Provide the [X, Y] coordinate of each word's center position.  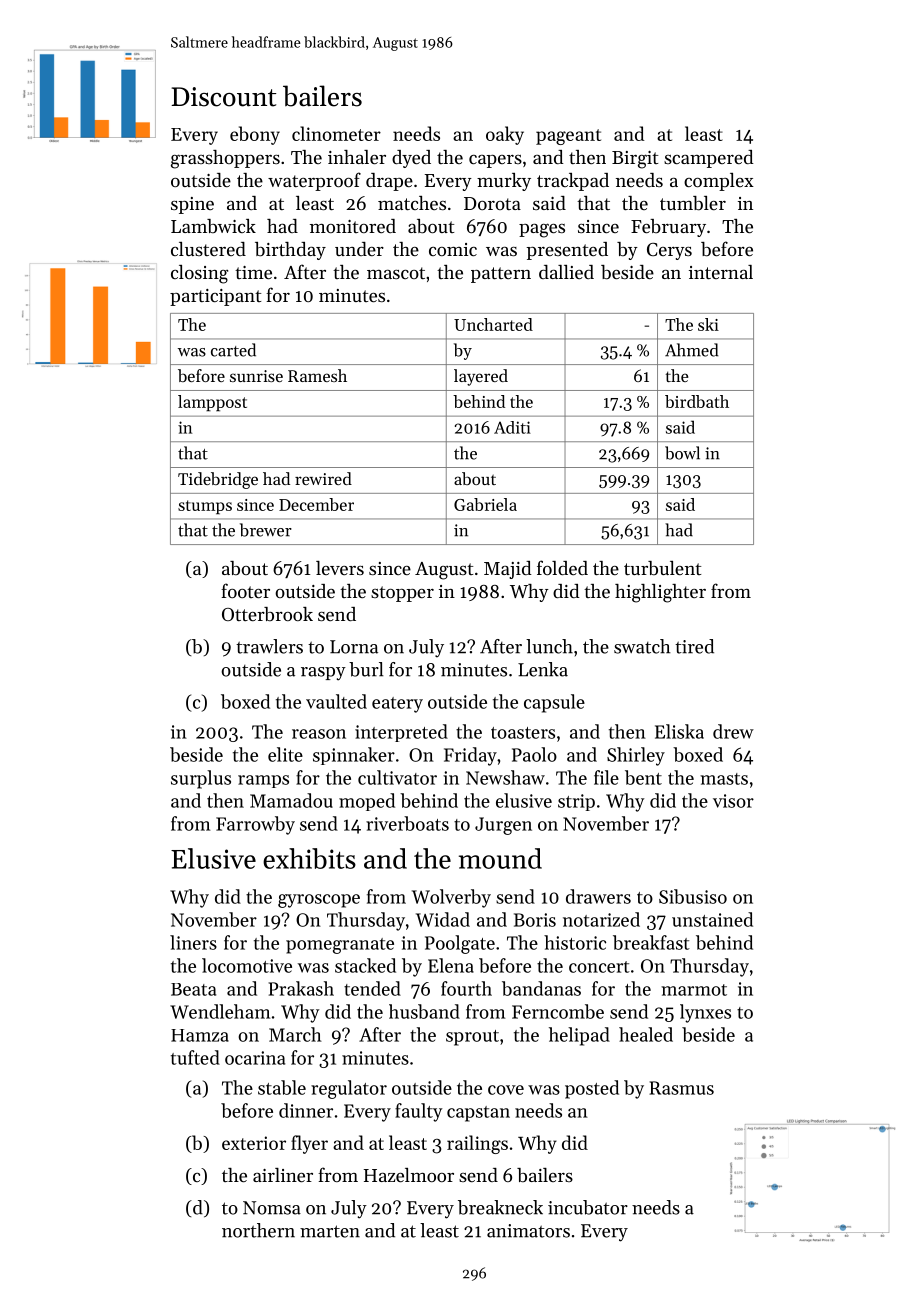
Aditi [512, 427]
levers [340, 568]
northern [258, 1230]
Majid [508, 570]
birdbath [697, 401]
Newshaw [505, 777]
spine [192, 205]
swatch [642, 646]
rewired [323, 478]
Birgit [635, 160]
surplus [201, 779]
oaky [505, 135]
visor [733, 801]
